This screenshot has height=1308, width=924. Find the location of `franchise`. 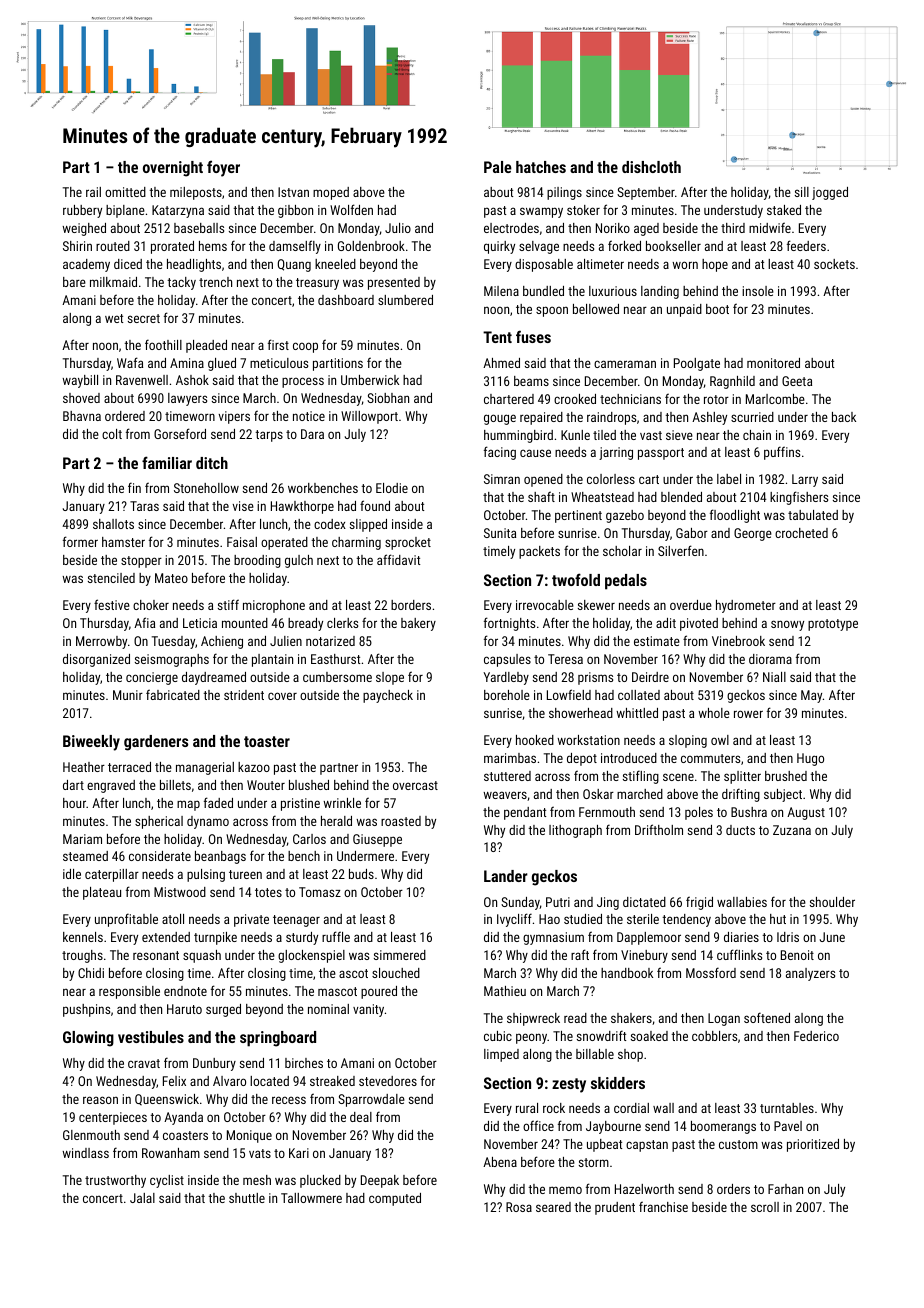

franchise is located at coordinates (663, 1206).
